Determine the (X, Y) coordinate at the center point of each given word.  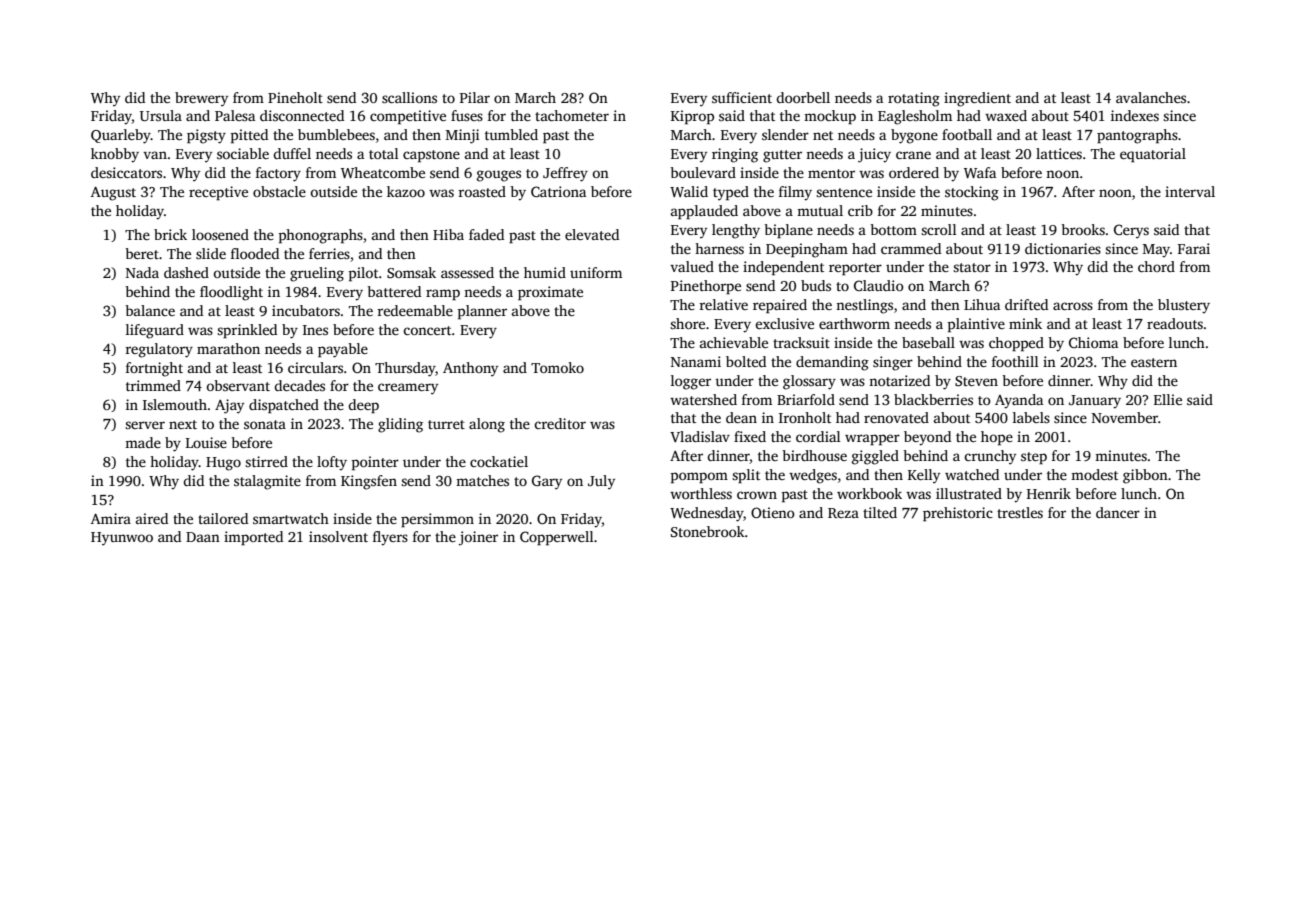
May (1156, 251)
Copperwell (557, 538)
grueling (317, 274)
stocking (972, 193)
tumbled (511, 134)
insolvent (338, 536)
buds (816, 285)
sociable (243, 153)
